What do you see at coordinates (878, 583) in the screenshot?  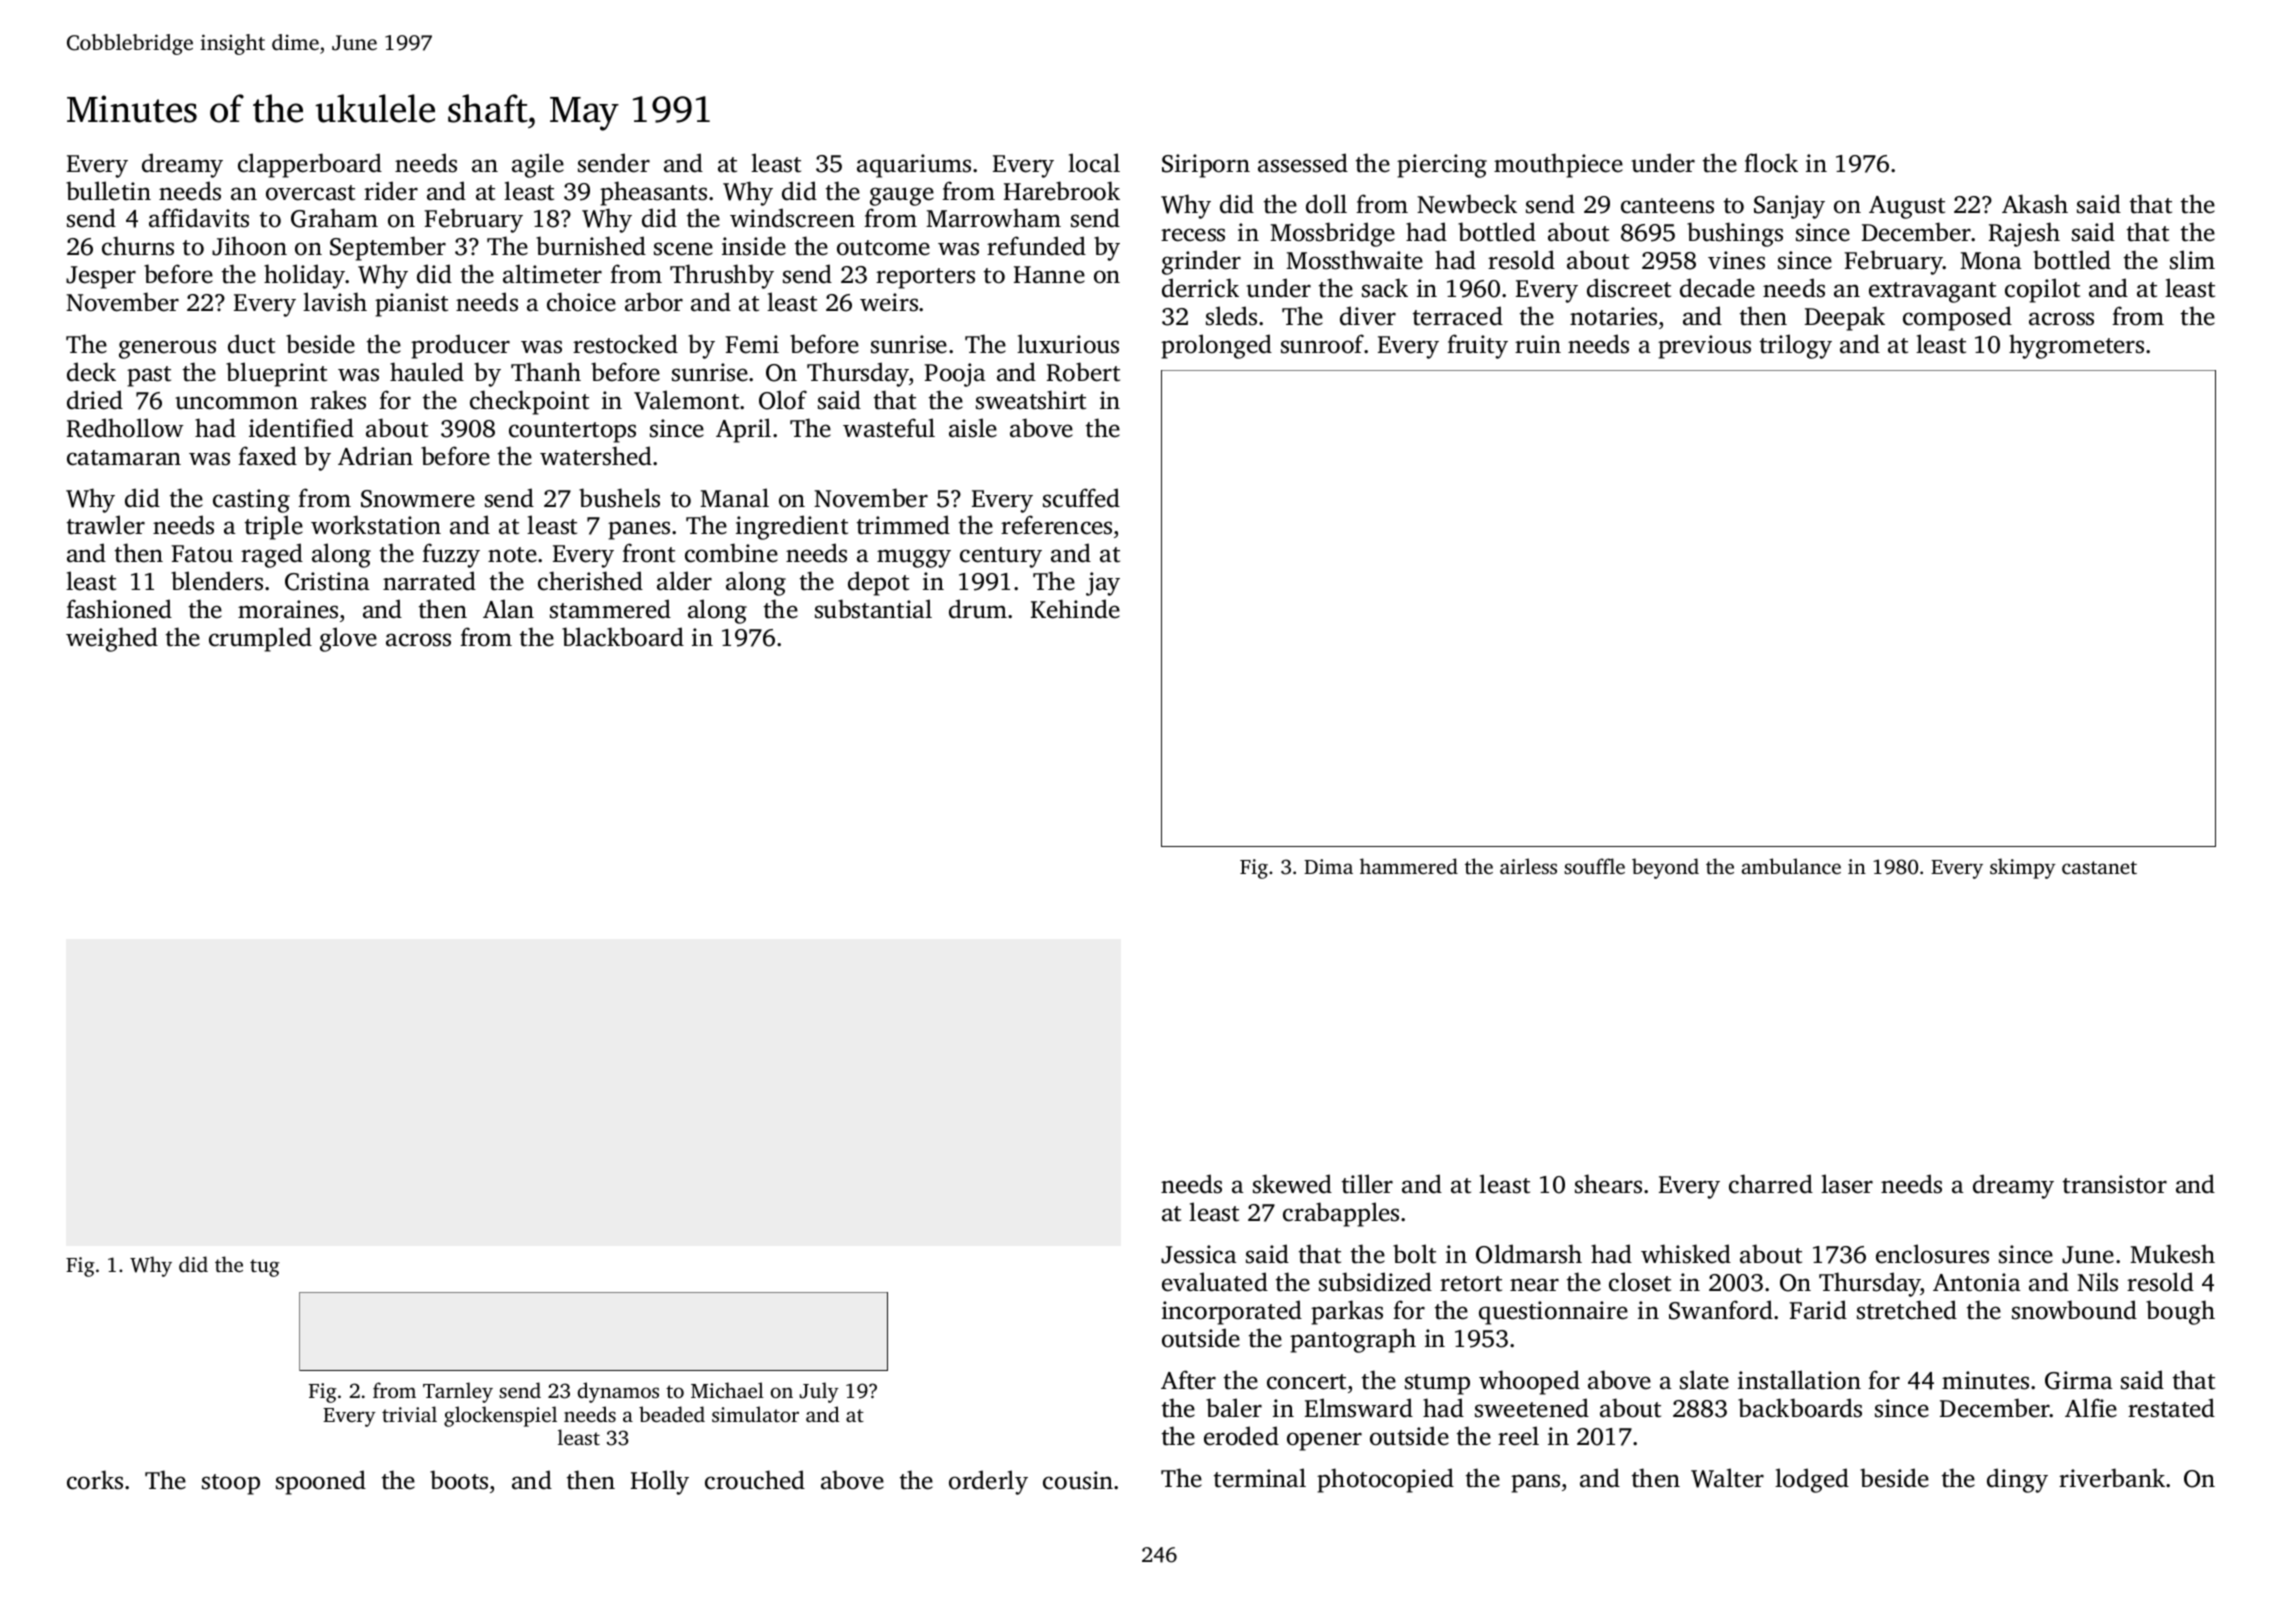 I see `depot` at bounding box center [878, 583].
